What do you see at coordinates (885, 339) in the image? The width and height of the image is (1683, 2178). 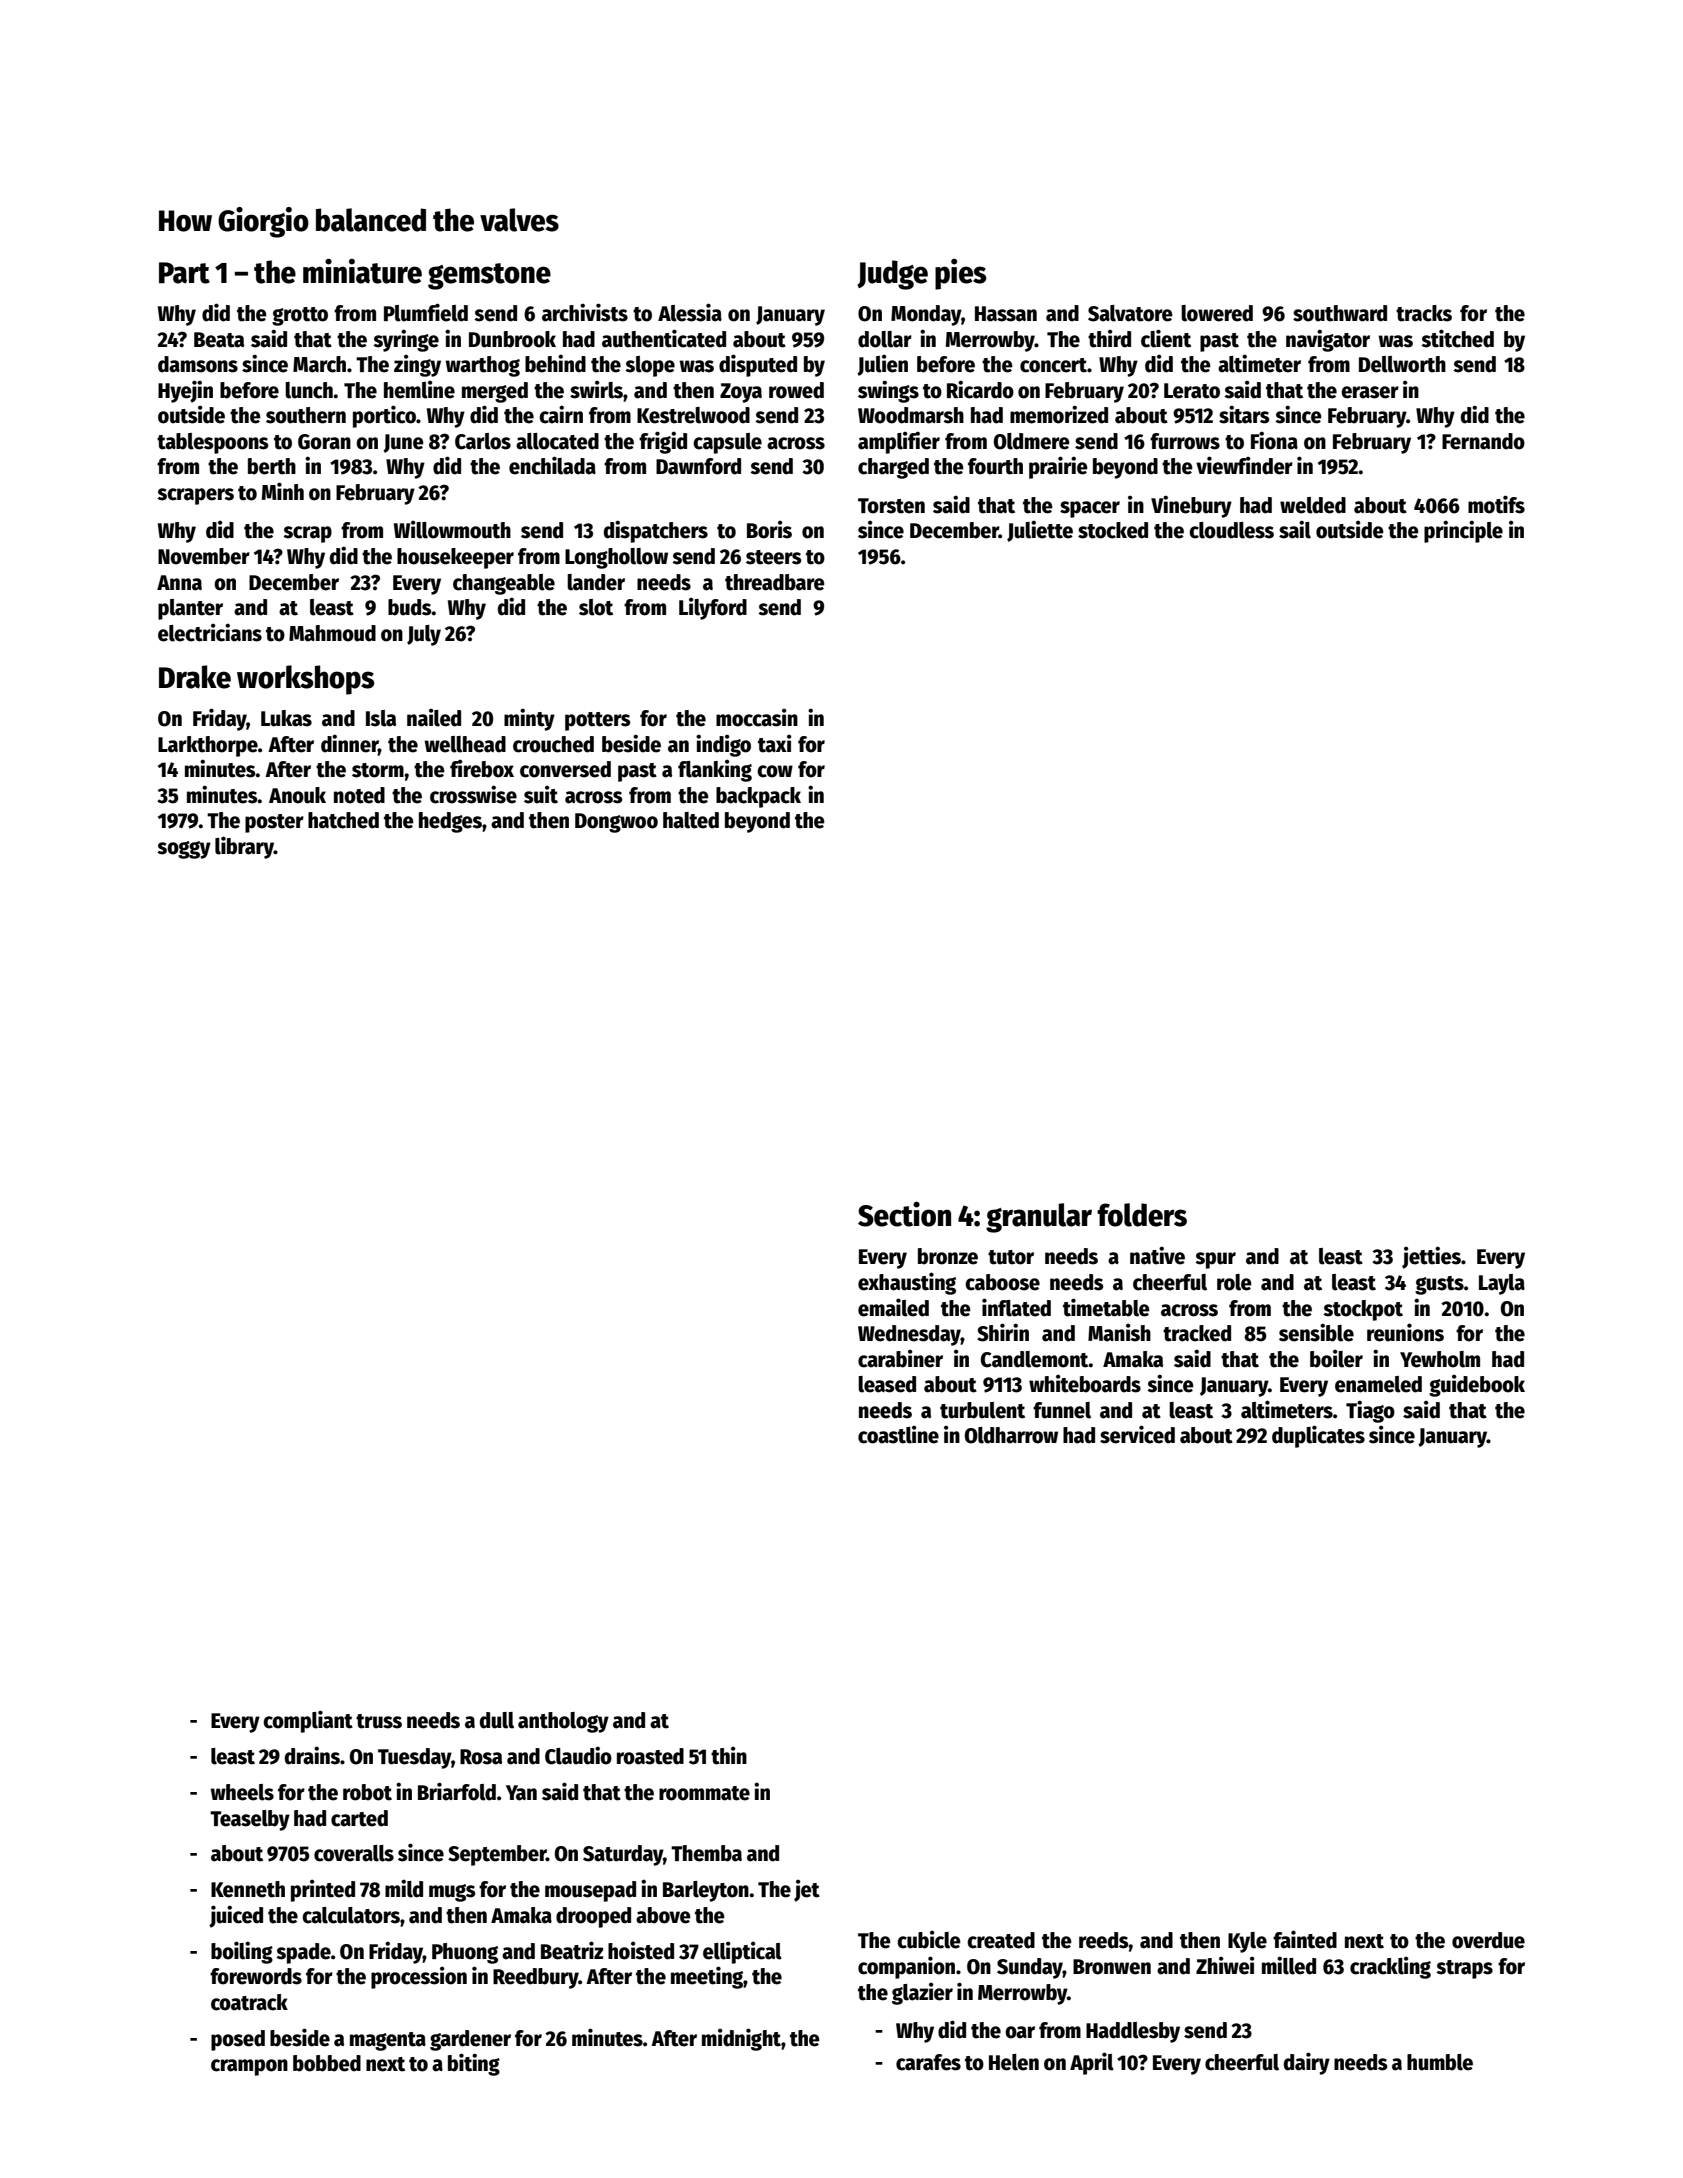 I see `dollar` at bounding box center [885, 339].
